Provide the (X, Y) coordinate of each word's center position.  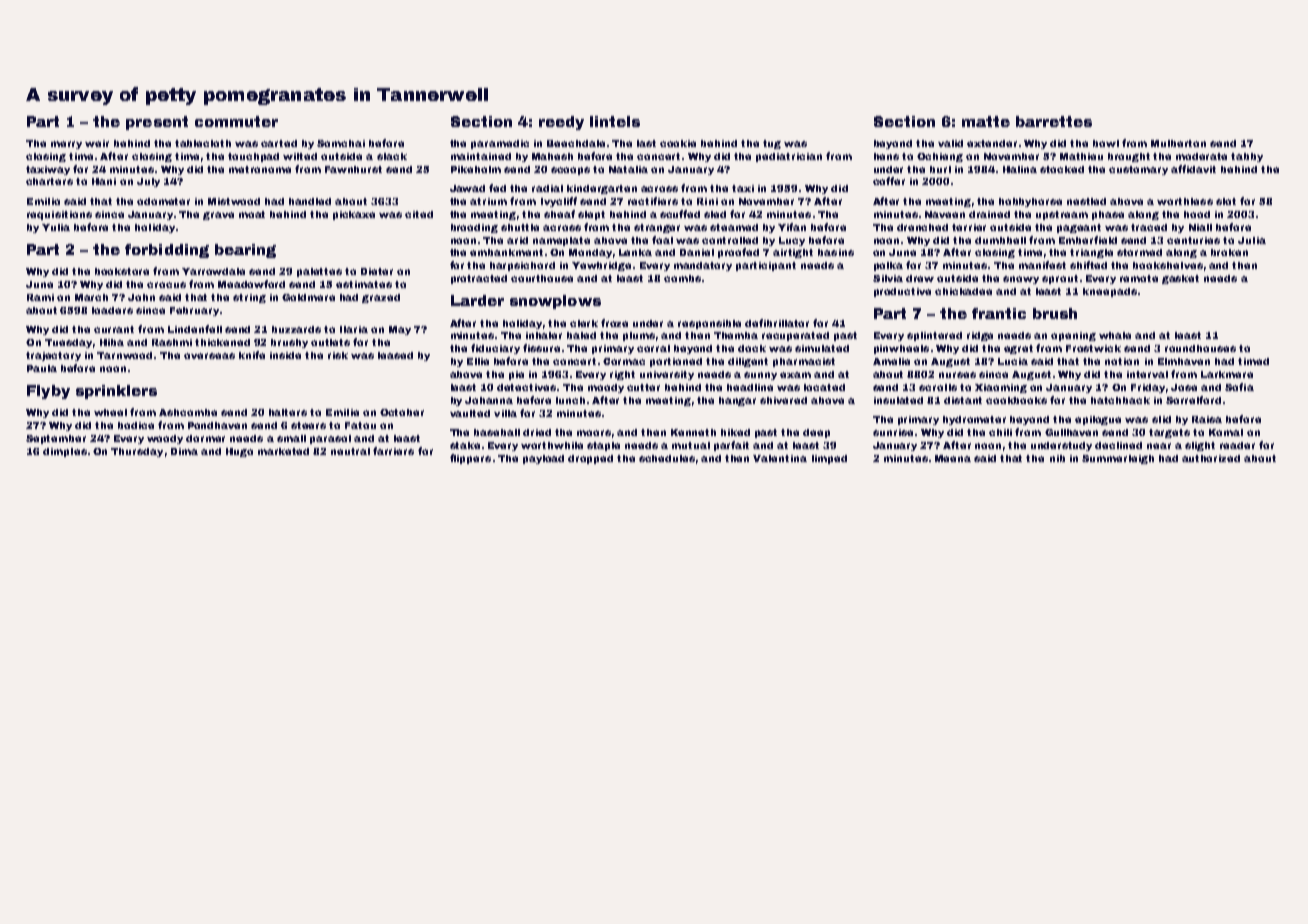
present (157, 123)
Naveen (945, 214)
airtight (793, 253)
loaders (112, 310)
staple (603, 446)
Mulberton (1178, 143)
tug (772, 144)
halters (288, 412)
